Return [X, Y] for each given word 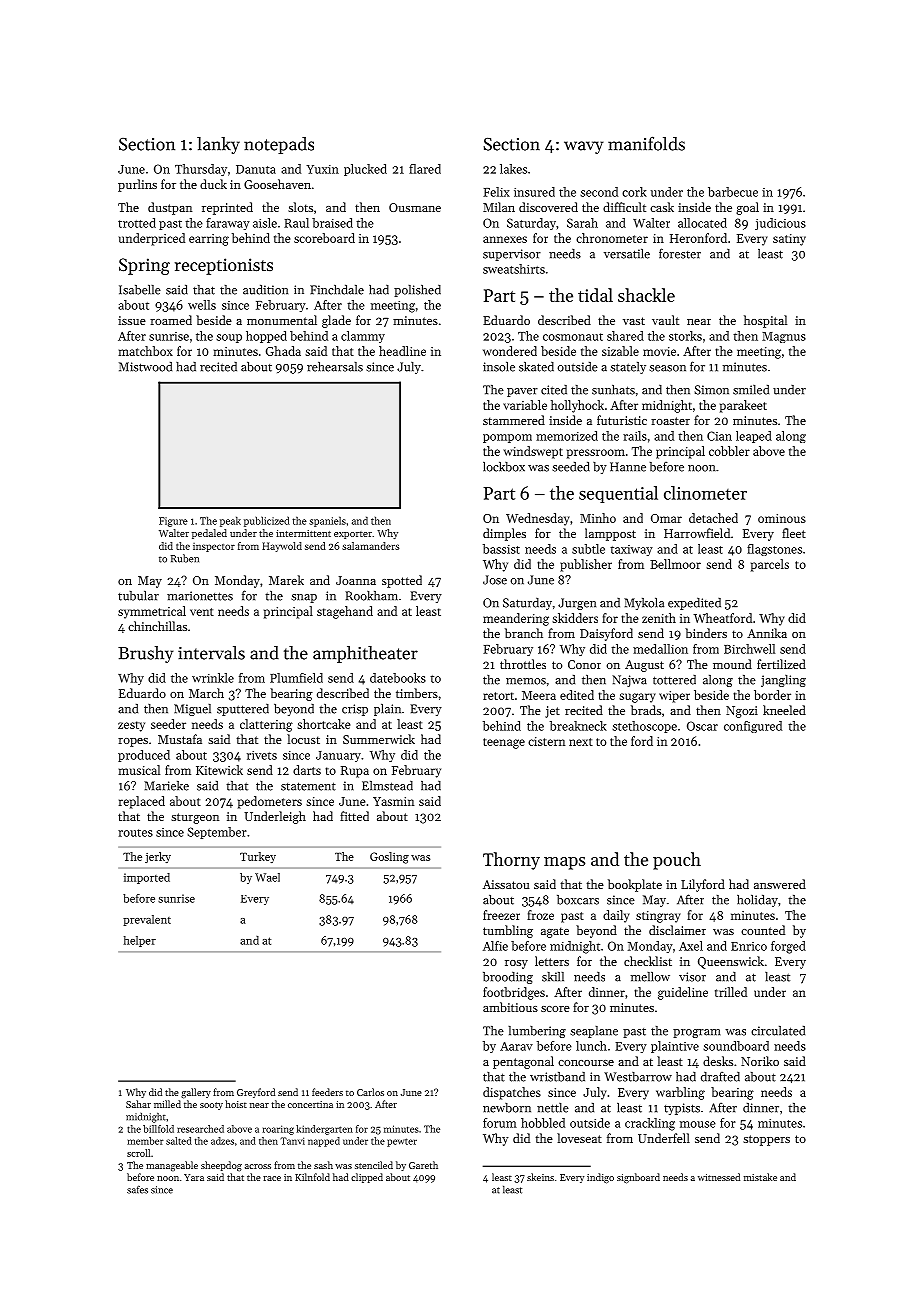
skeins [540, 1177]
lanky [218, 145]
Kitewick [219, 770]
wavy [584, 147]
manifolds [646, 143]
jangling [783, 680]
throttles [523, 664]
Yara [194, 1177]
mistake [760, 1177]
